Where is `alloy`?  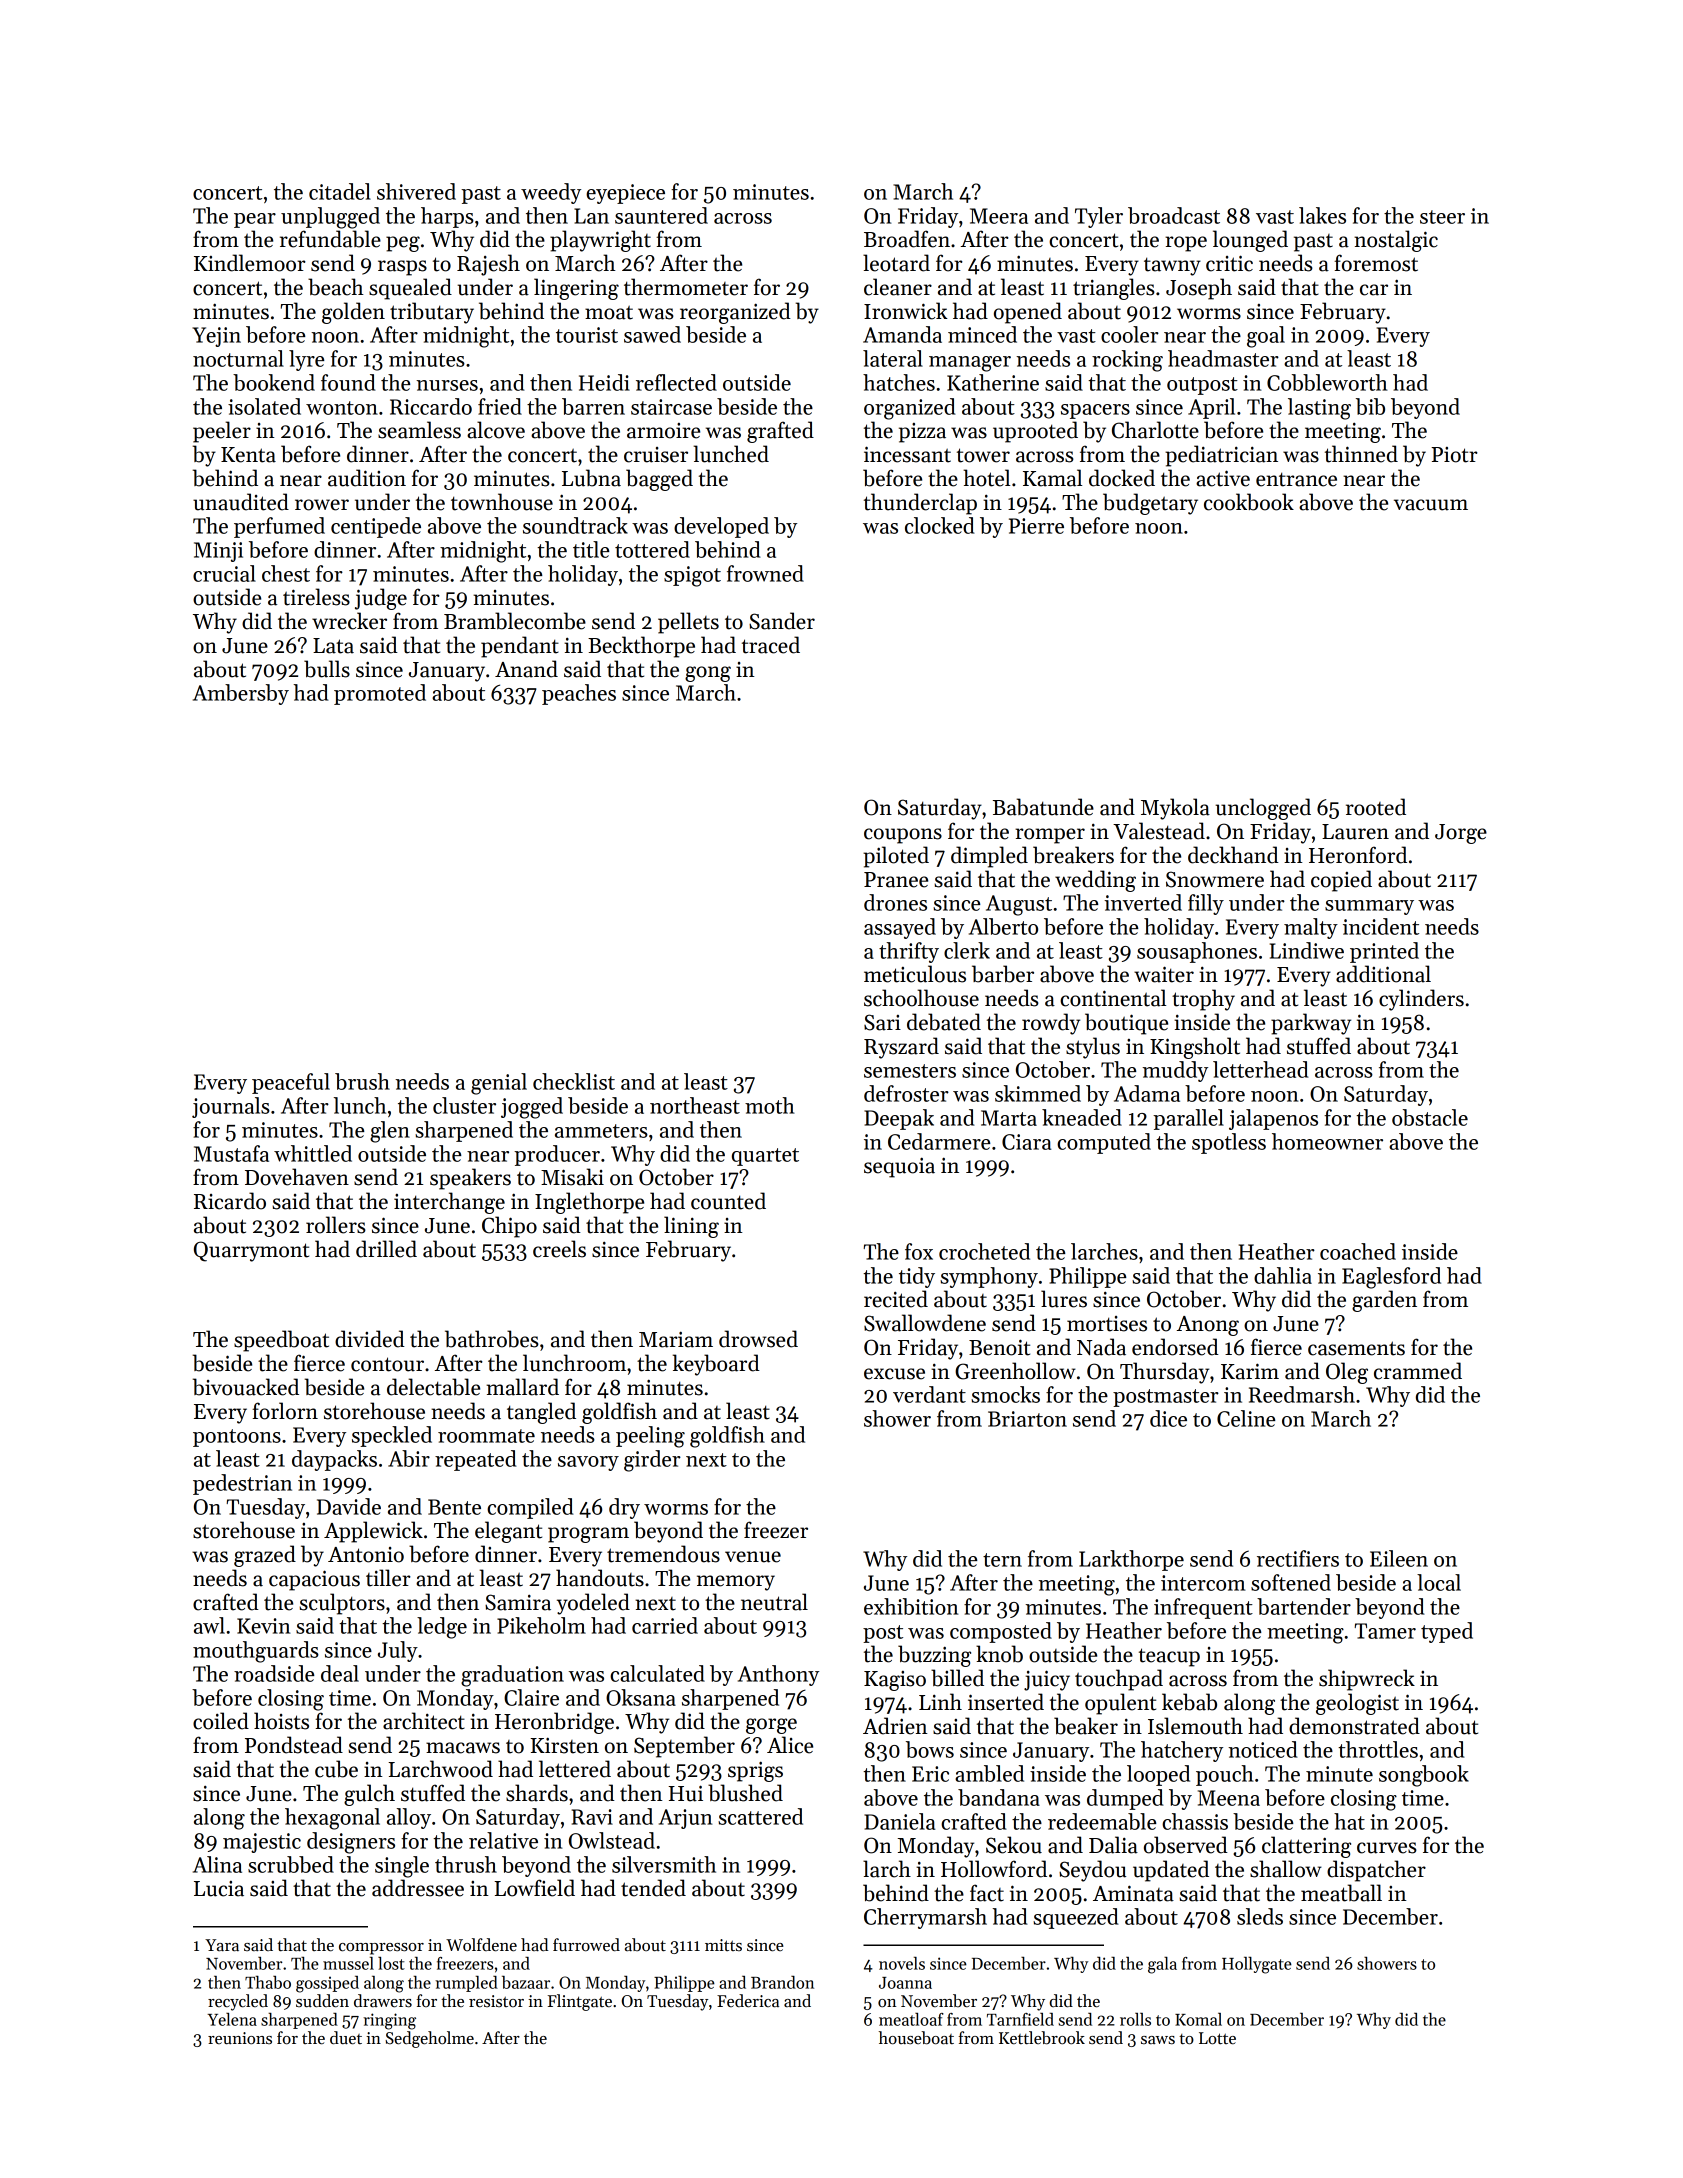 alloy is located at coordinates (409, 1818).
